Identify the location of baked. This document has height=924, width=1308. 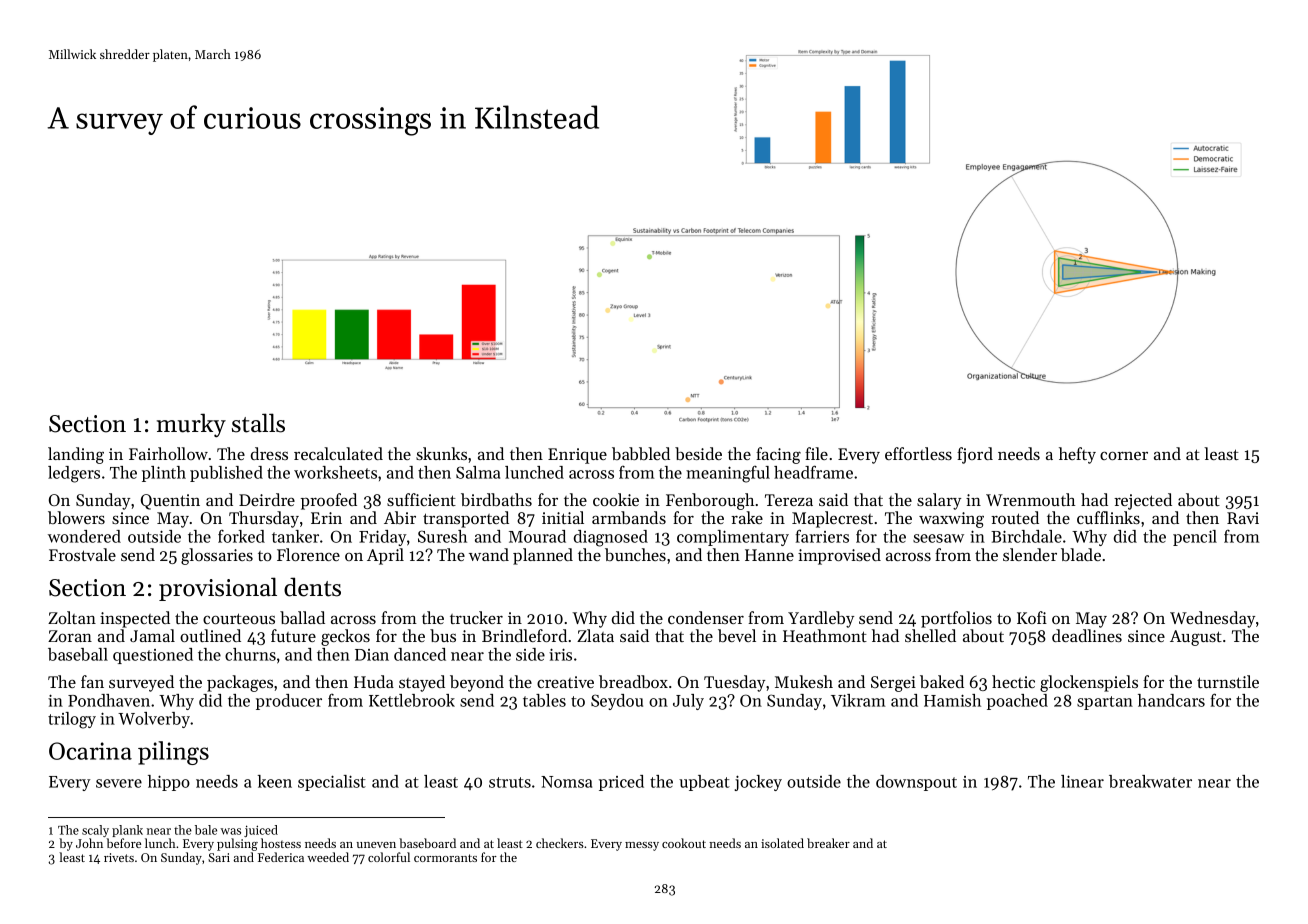
(942, 681).
